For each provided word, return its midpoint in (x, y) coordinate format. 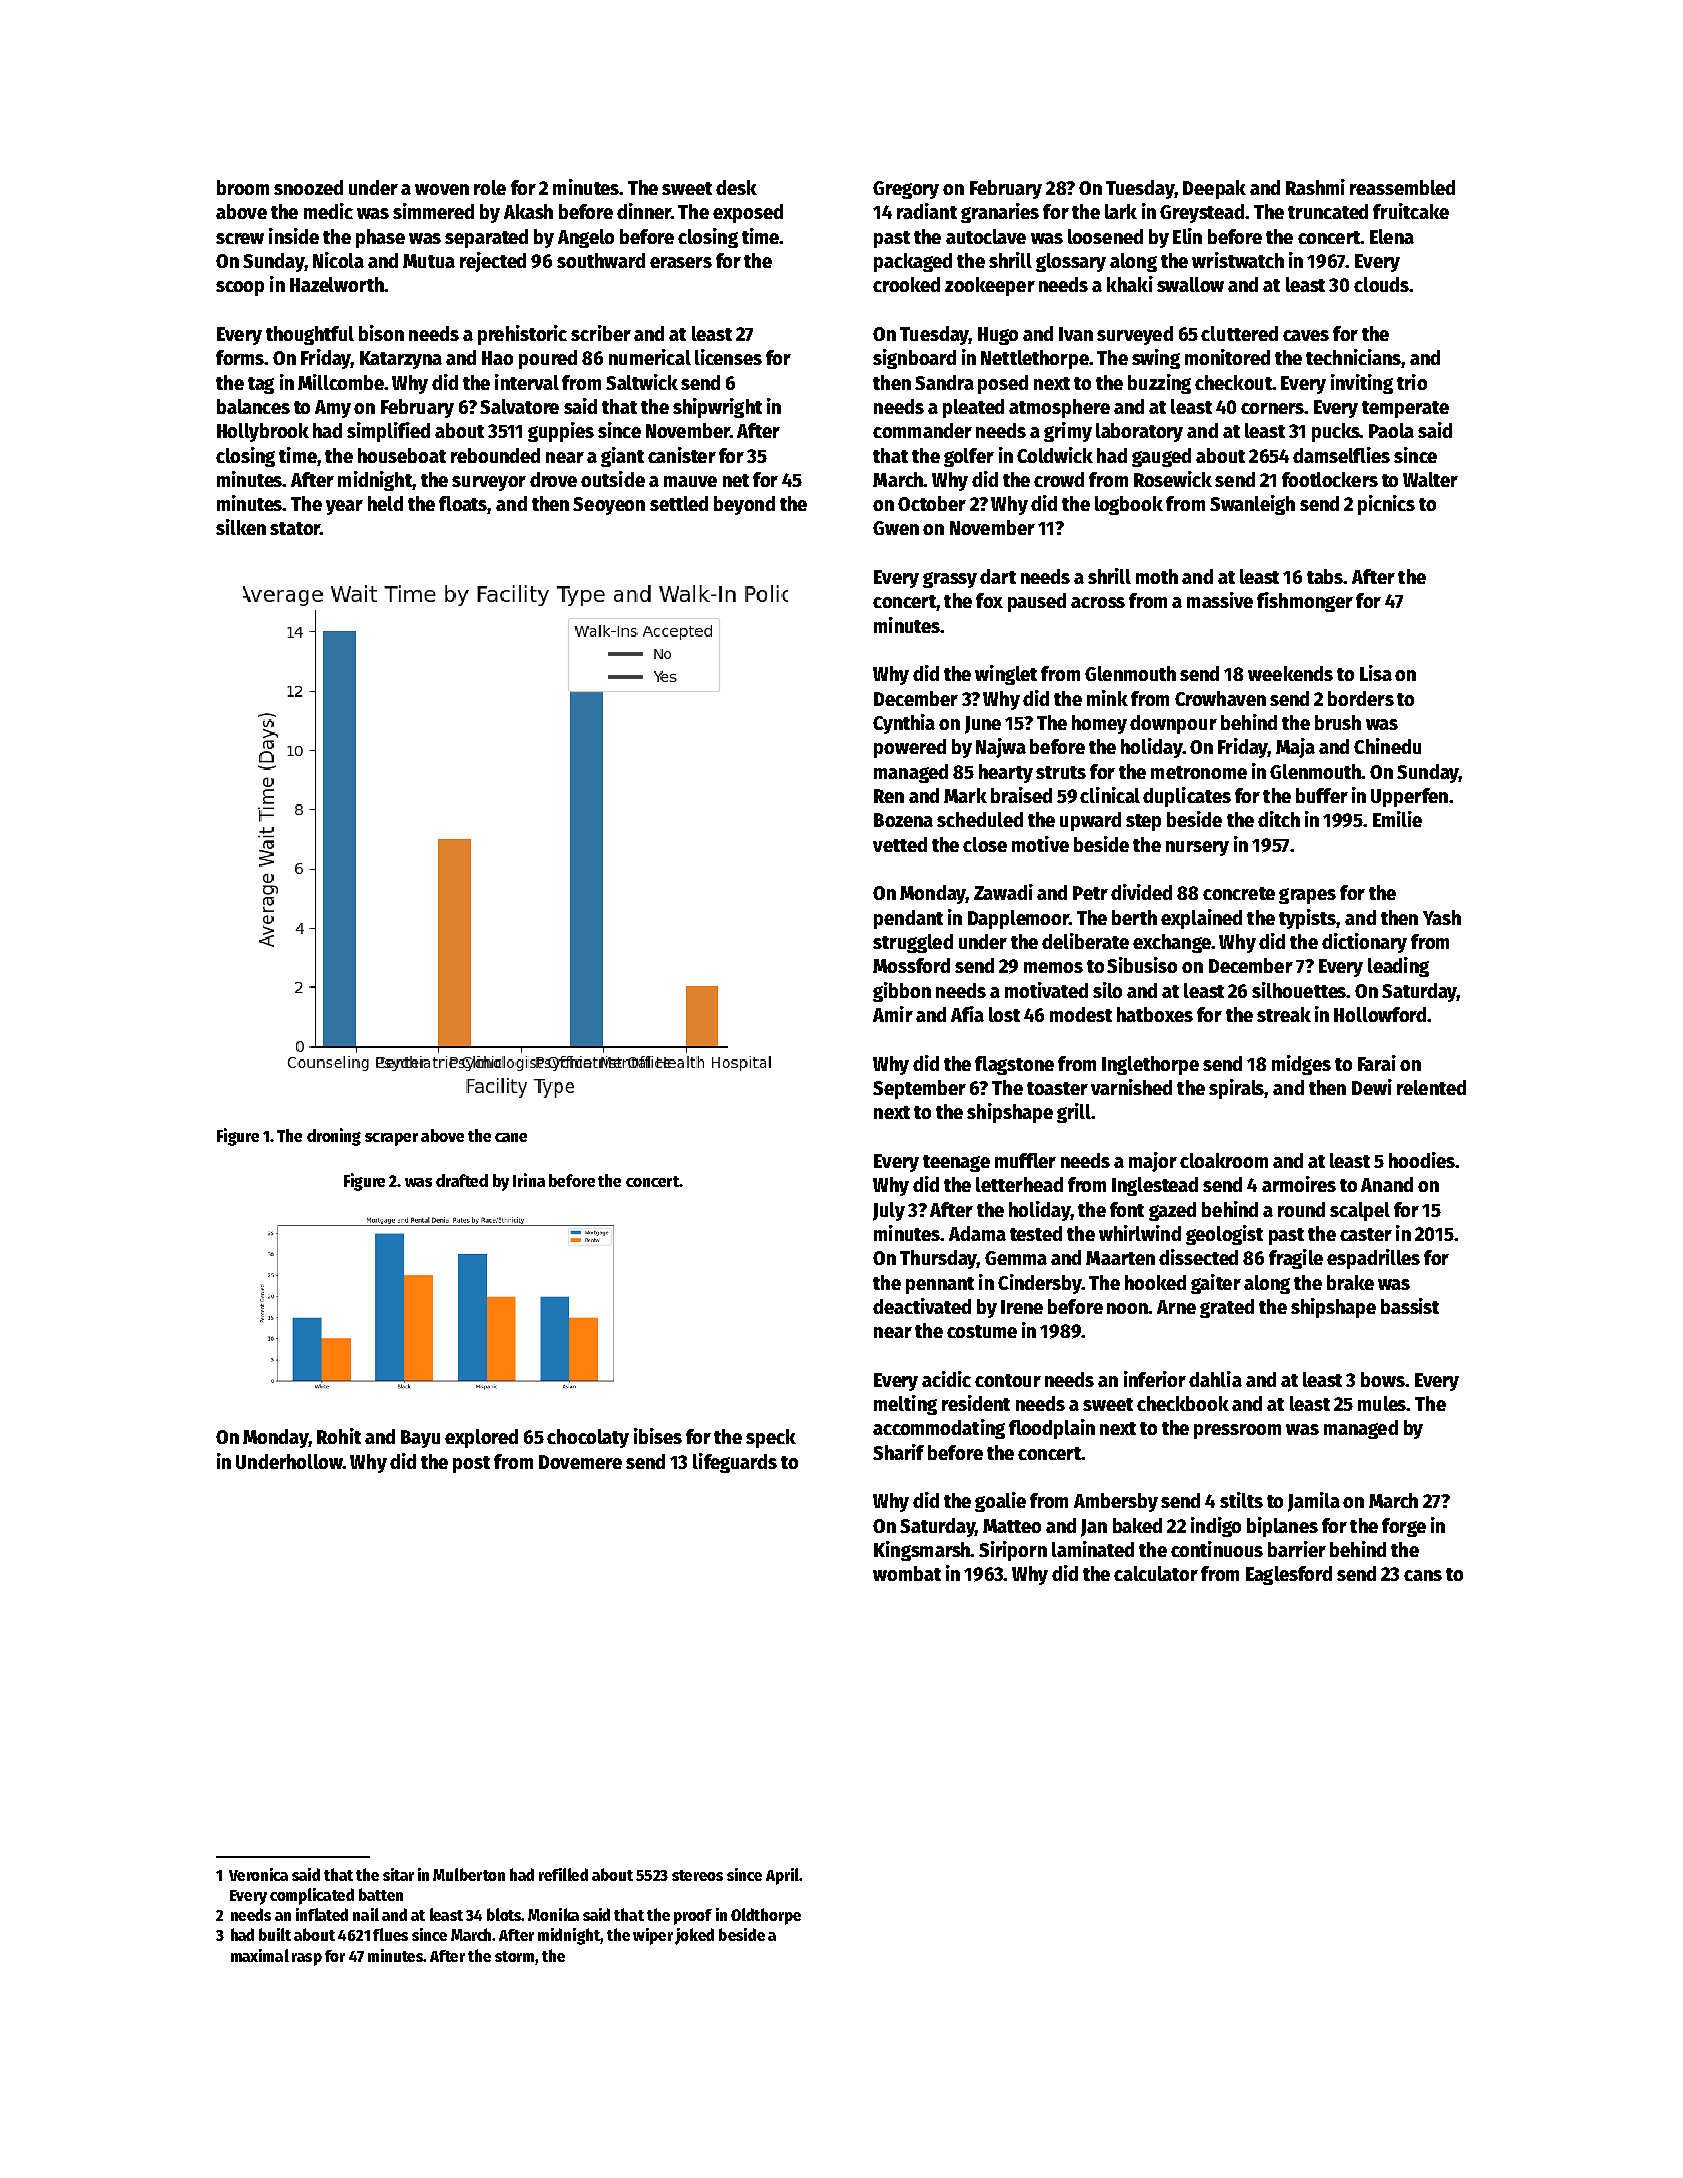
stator (295, 528)
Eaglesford (1289, 1575)
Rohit (339, 1436)
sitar (398, 1874)
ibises (658, 1436)
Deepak (1214, 189)
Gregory (906, 190)
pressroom (1237, 1431)
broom (243, 187)
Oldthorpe (766, 1916)
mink (1107, 698)
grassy (950, 580)
